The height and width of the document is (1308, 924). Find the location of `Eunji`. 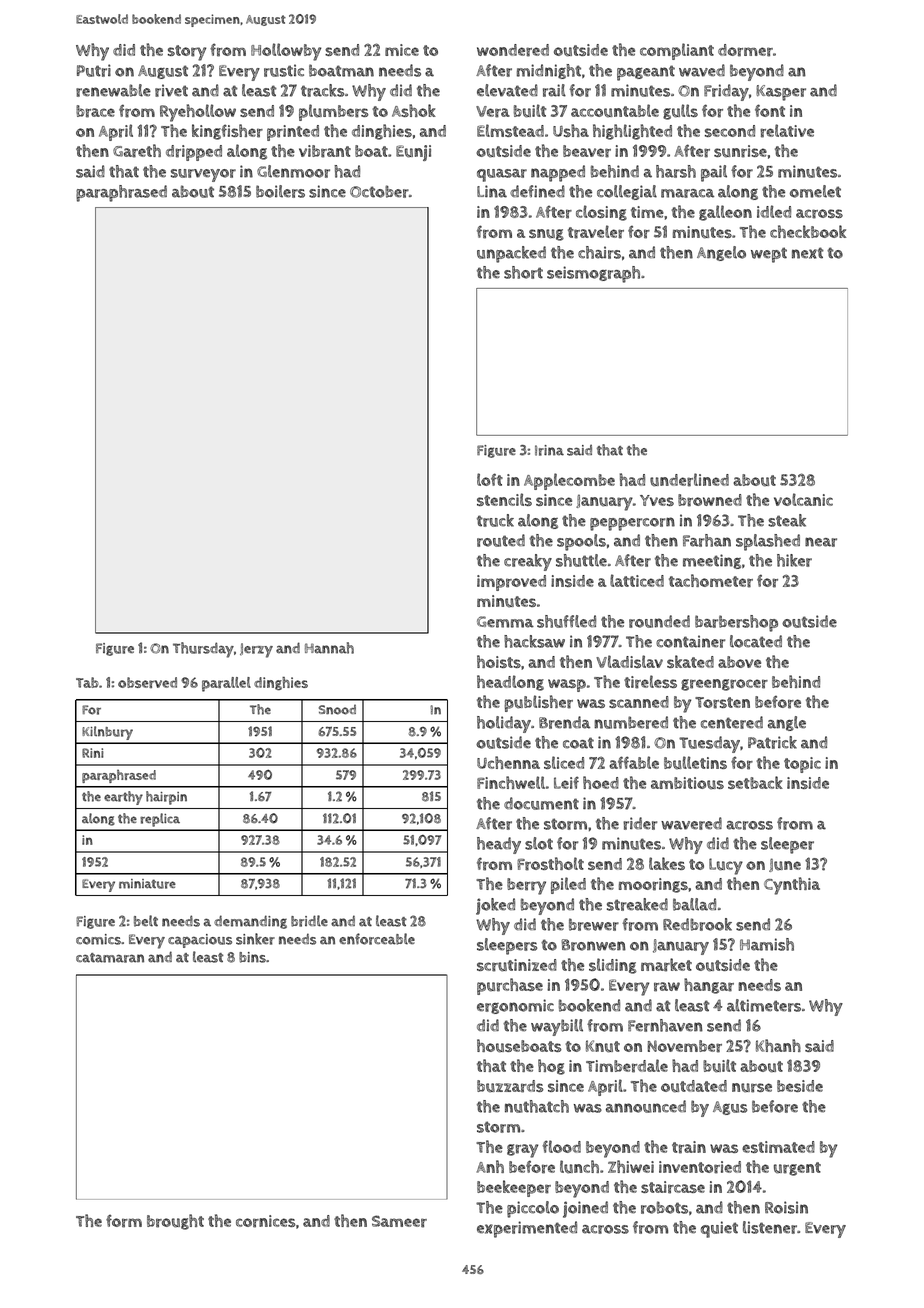

Eunji is located at coordinates (413, 153).
